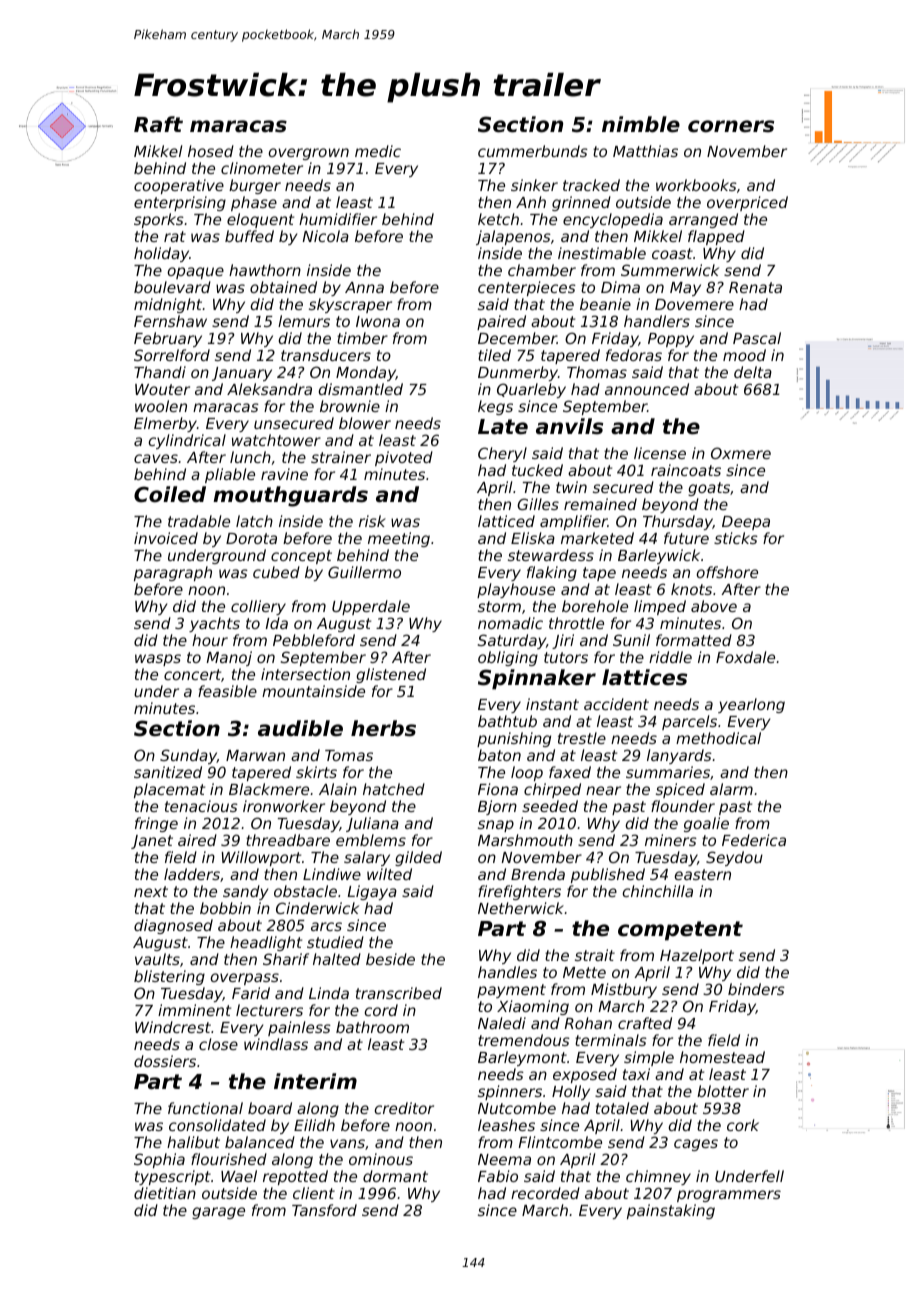 The width and height of the screenshot is (924, 1314). Describe the element at coordinates (611, 1040) in the screenshot. I see `terminals` at that location.
